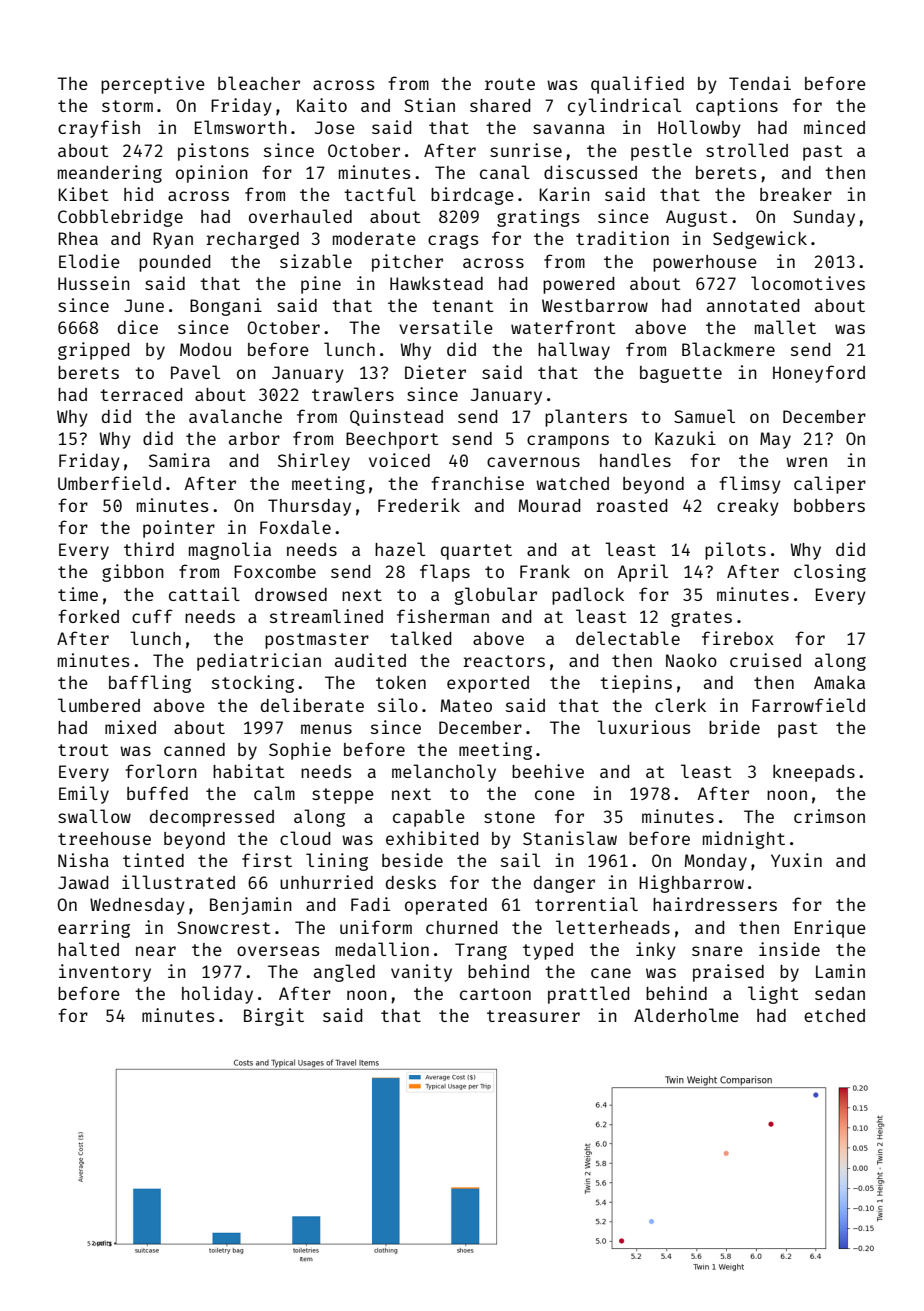 This screenshot has width=924, height=1311. What do you see at coordinates (99, 705) in the screenshot?
I see `lumbered` at bounding box center [99, 705].
